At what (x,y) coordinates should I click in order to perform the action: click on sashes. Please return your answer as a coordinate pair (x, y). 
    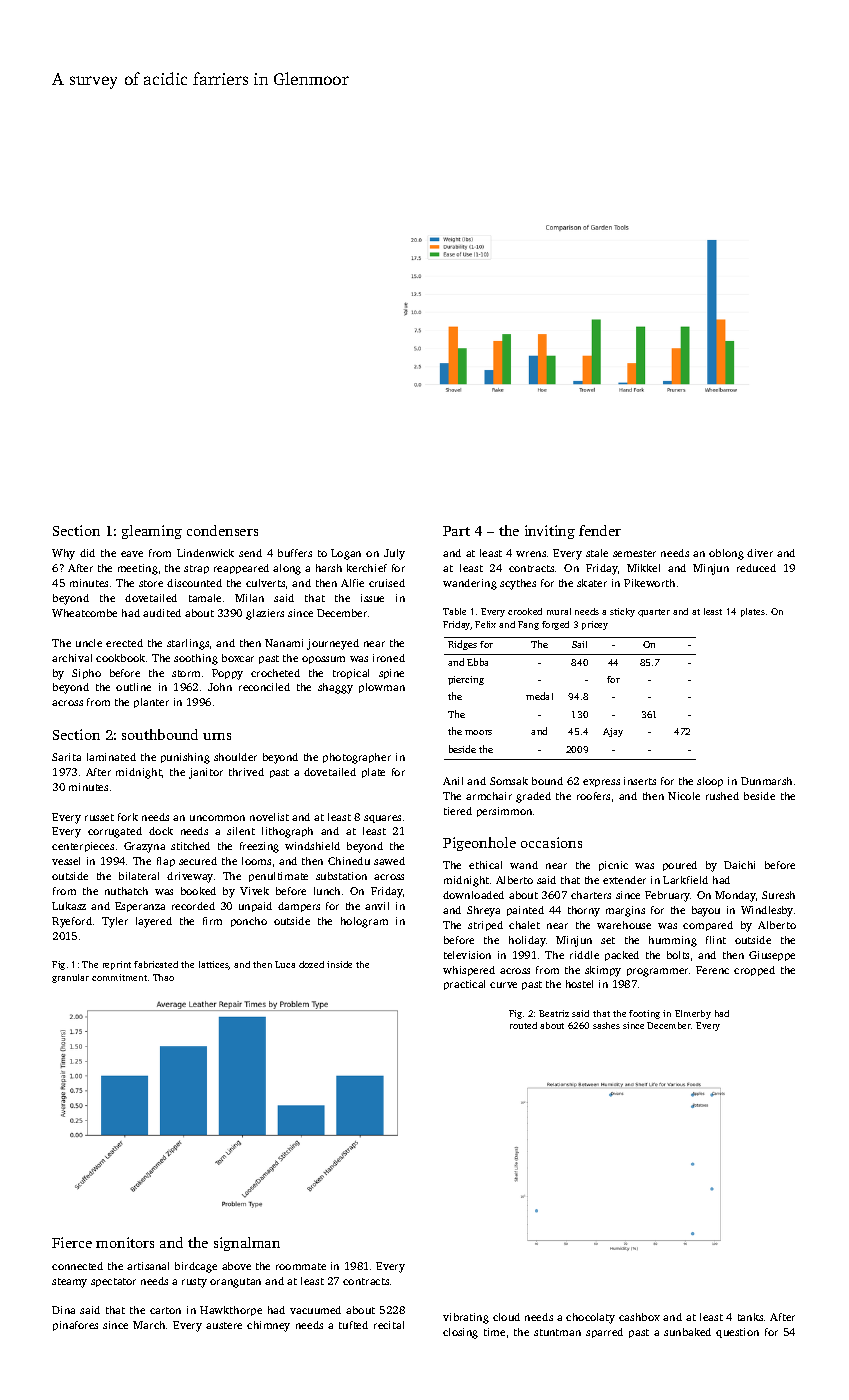
    Looking at the image, I should click on (606, 1025).
